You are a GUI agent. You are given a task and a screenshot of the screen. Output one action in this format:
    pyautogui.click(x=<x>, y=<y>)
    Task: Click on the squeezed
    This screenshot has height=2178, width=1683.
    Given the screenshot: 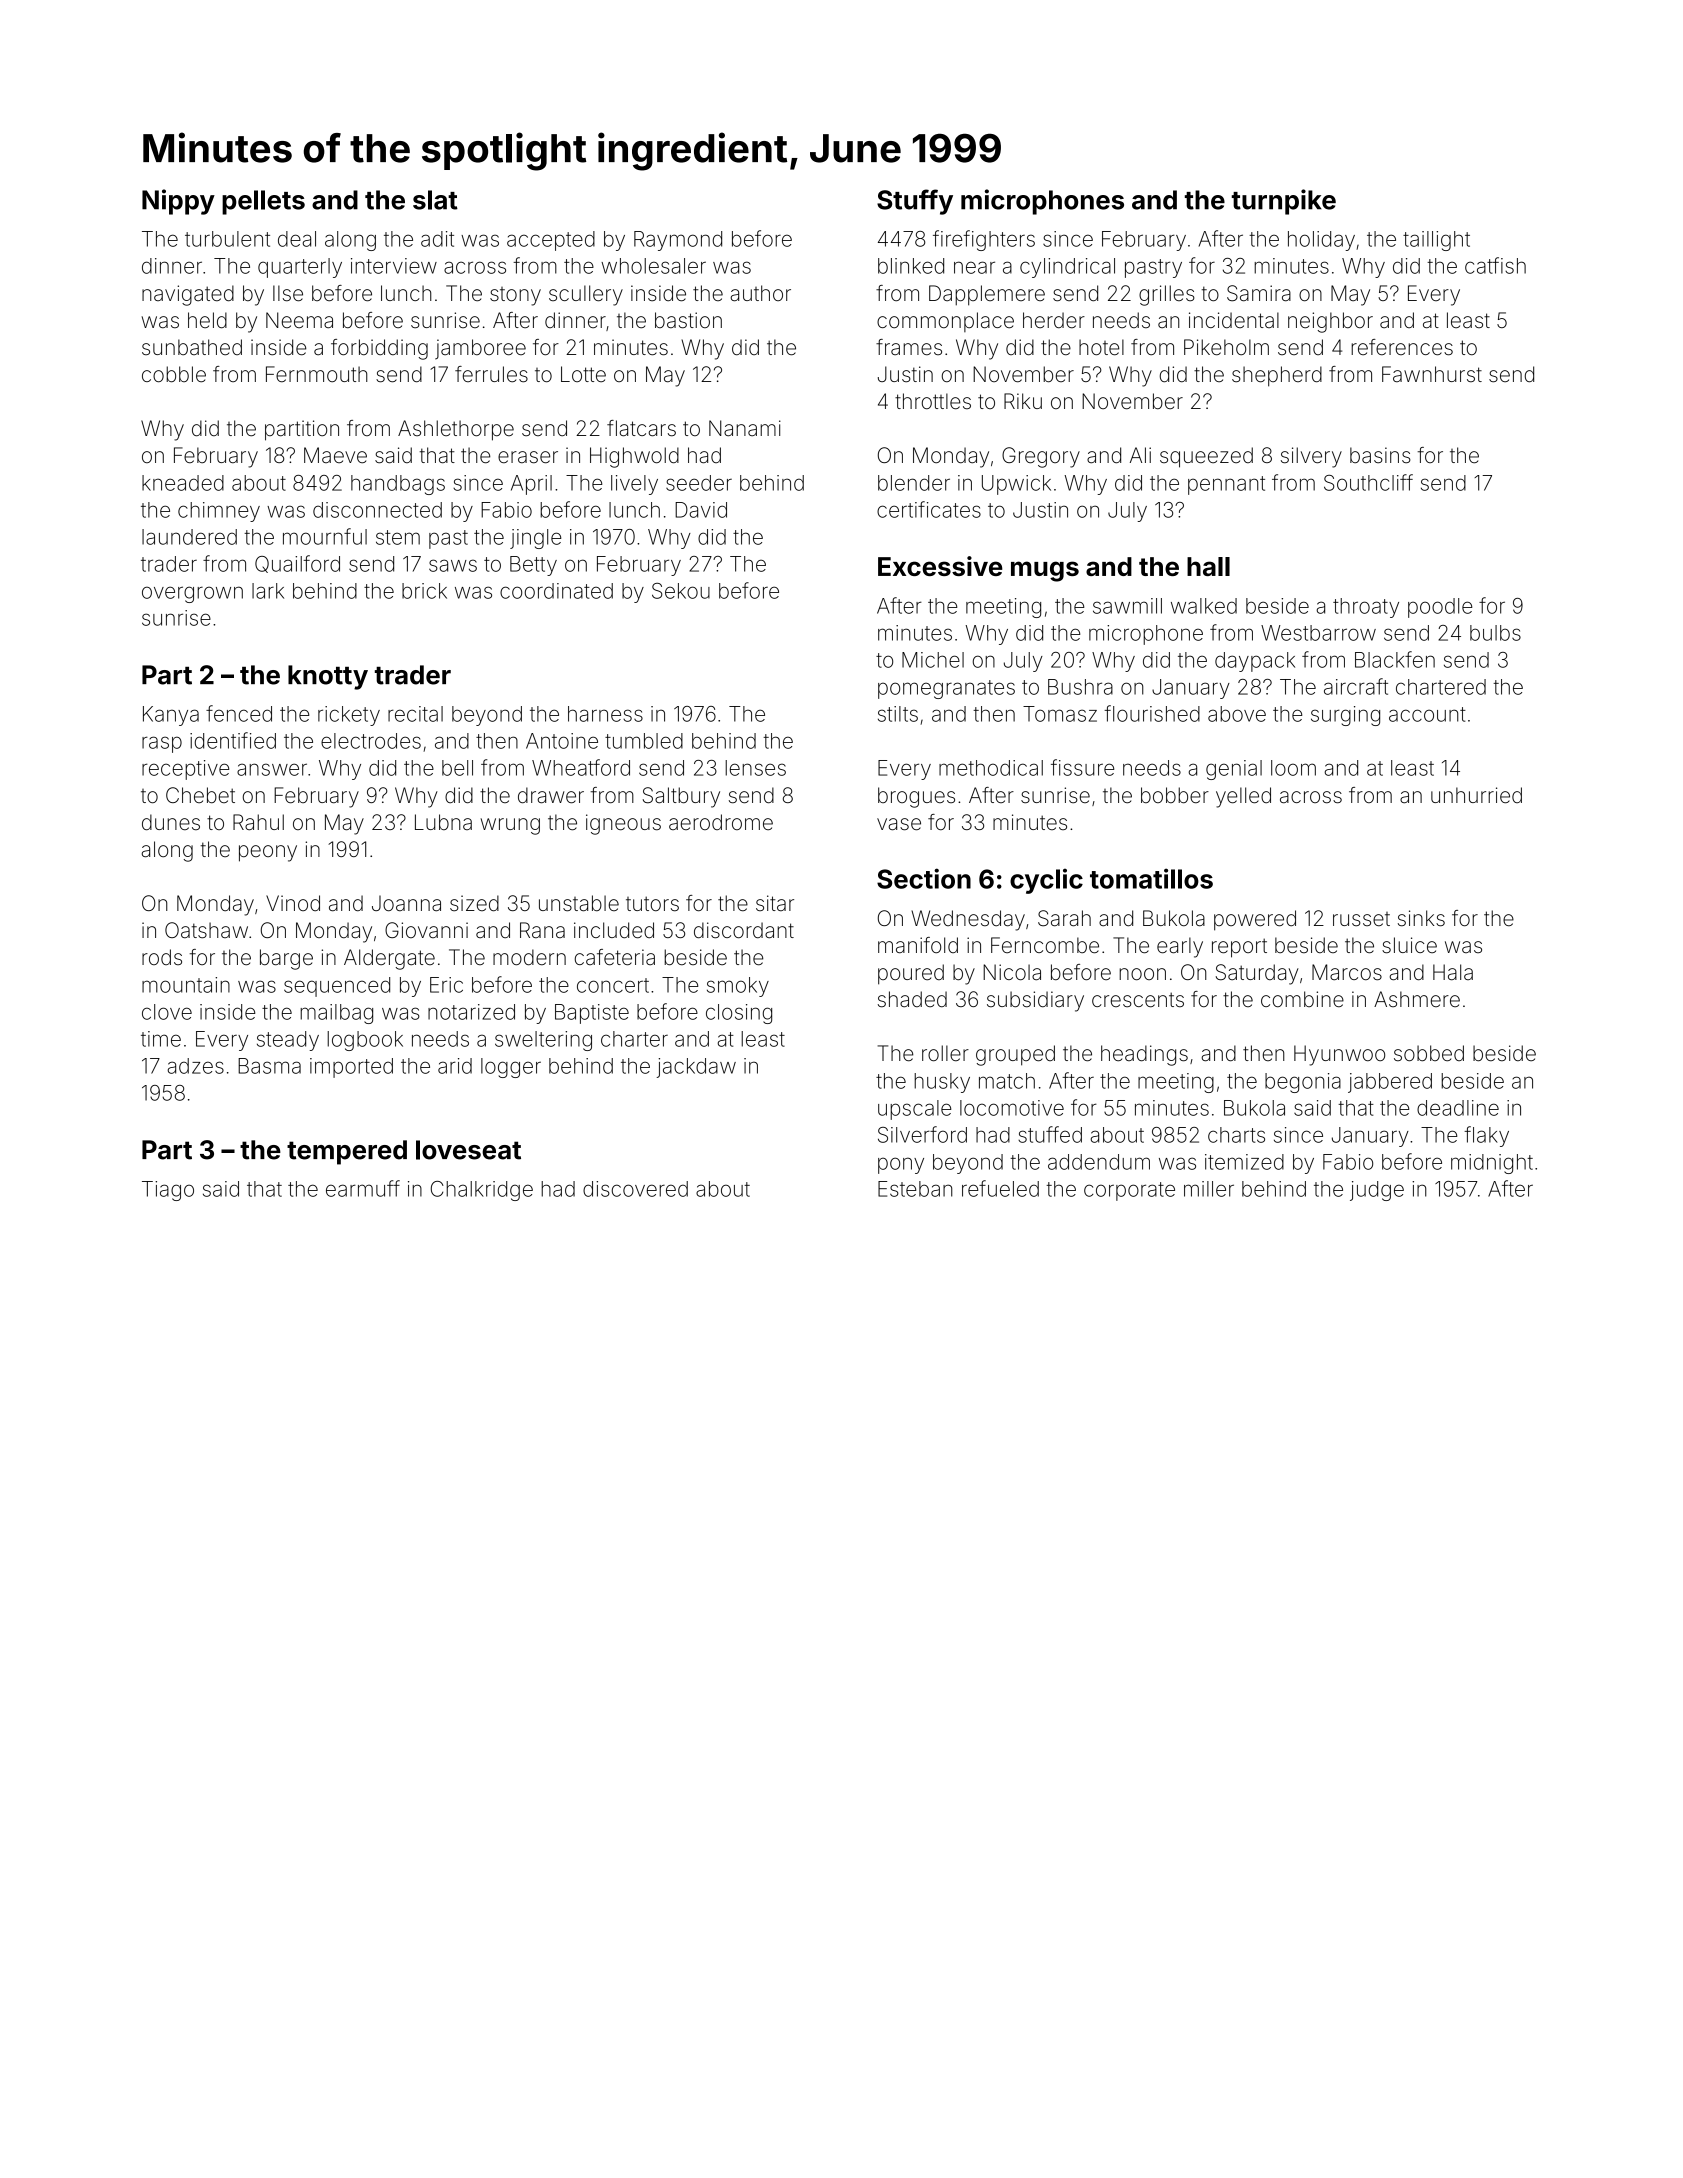 What is the action you would take?
    pyautogui.click(x=1206, y=457)
